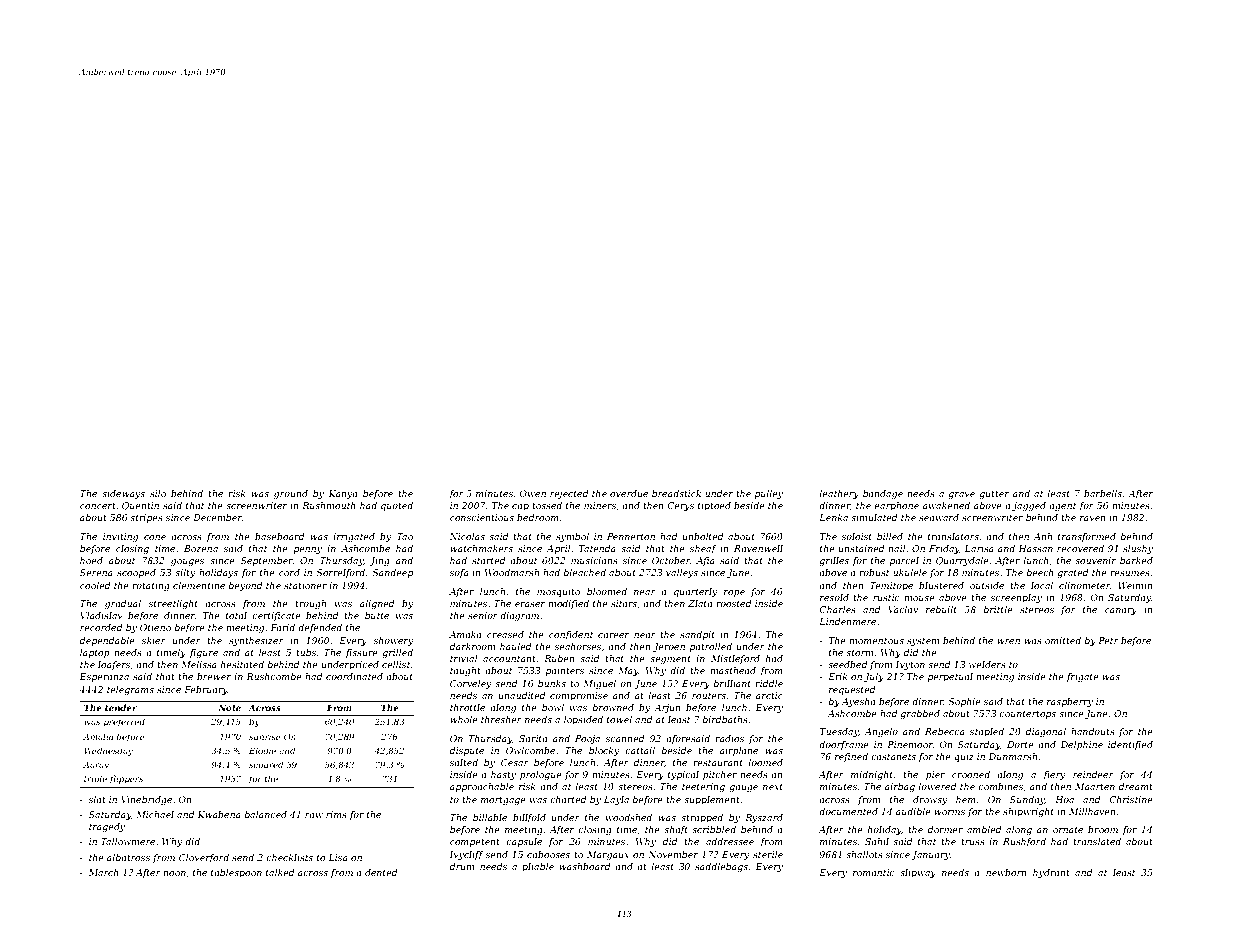  Describe the element at coordinates (721, 867) in the document. I see `saddlebags` at that location.
